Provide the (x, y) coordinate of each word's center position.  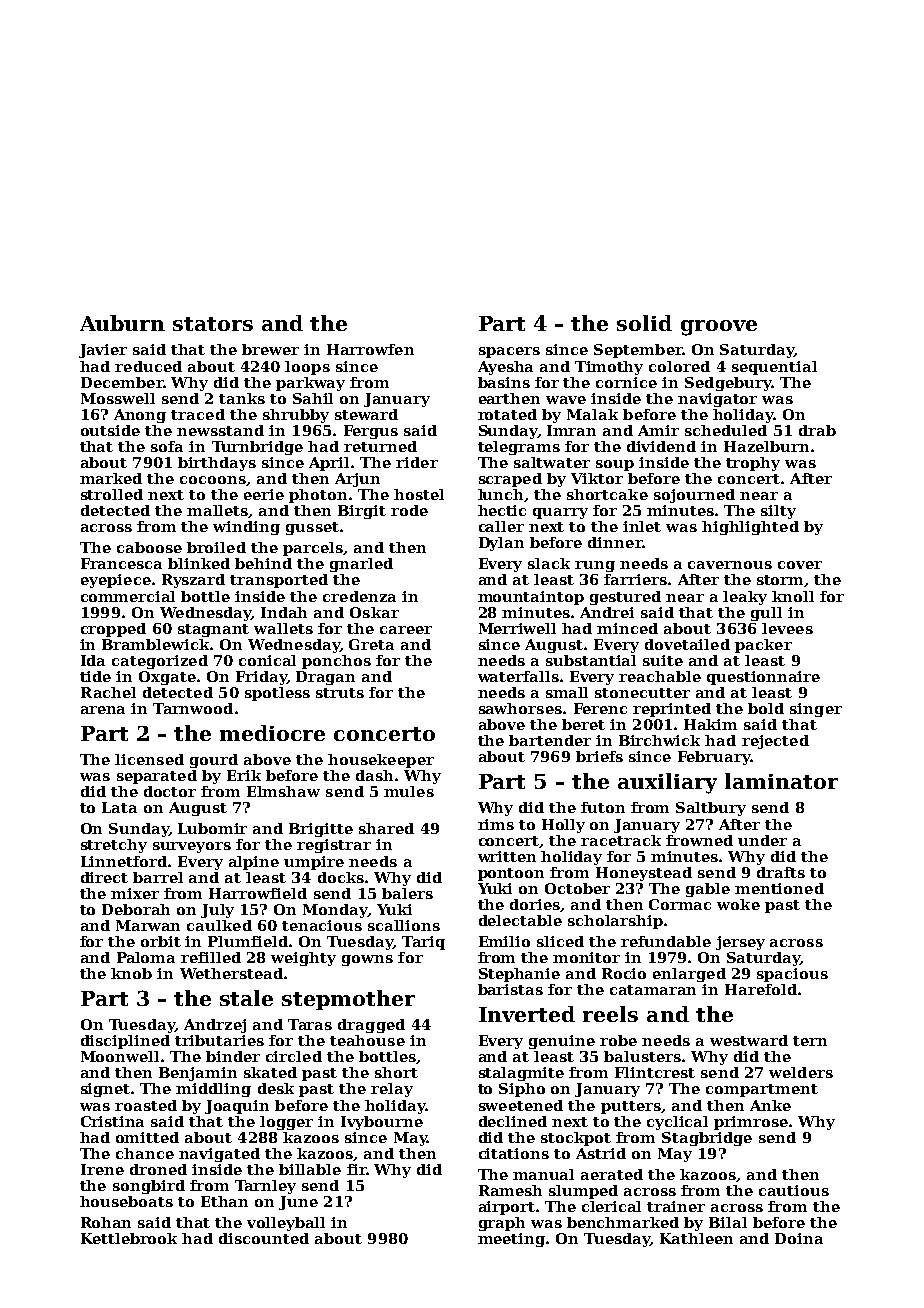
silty (778, 512)
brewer (270, 349)
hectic (502, 510)
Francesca (121, 563)
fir (356, 1169)
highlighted (750, 528)
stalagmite (521, 1074)
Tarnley (265, 1187)
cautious (794, 1190)
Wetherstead (231, 973)
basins (504, 382)
